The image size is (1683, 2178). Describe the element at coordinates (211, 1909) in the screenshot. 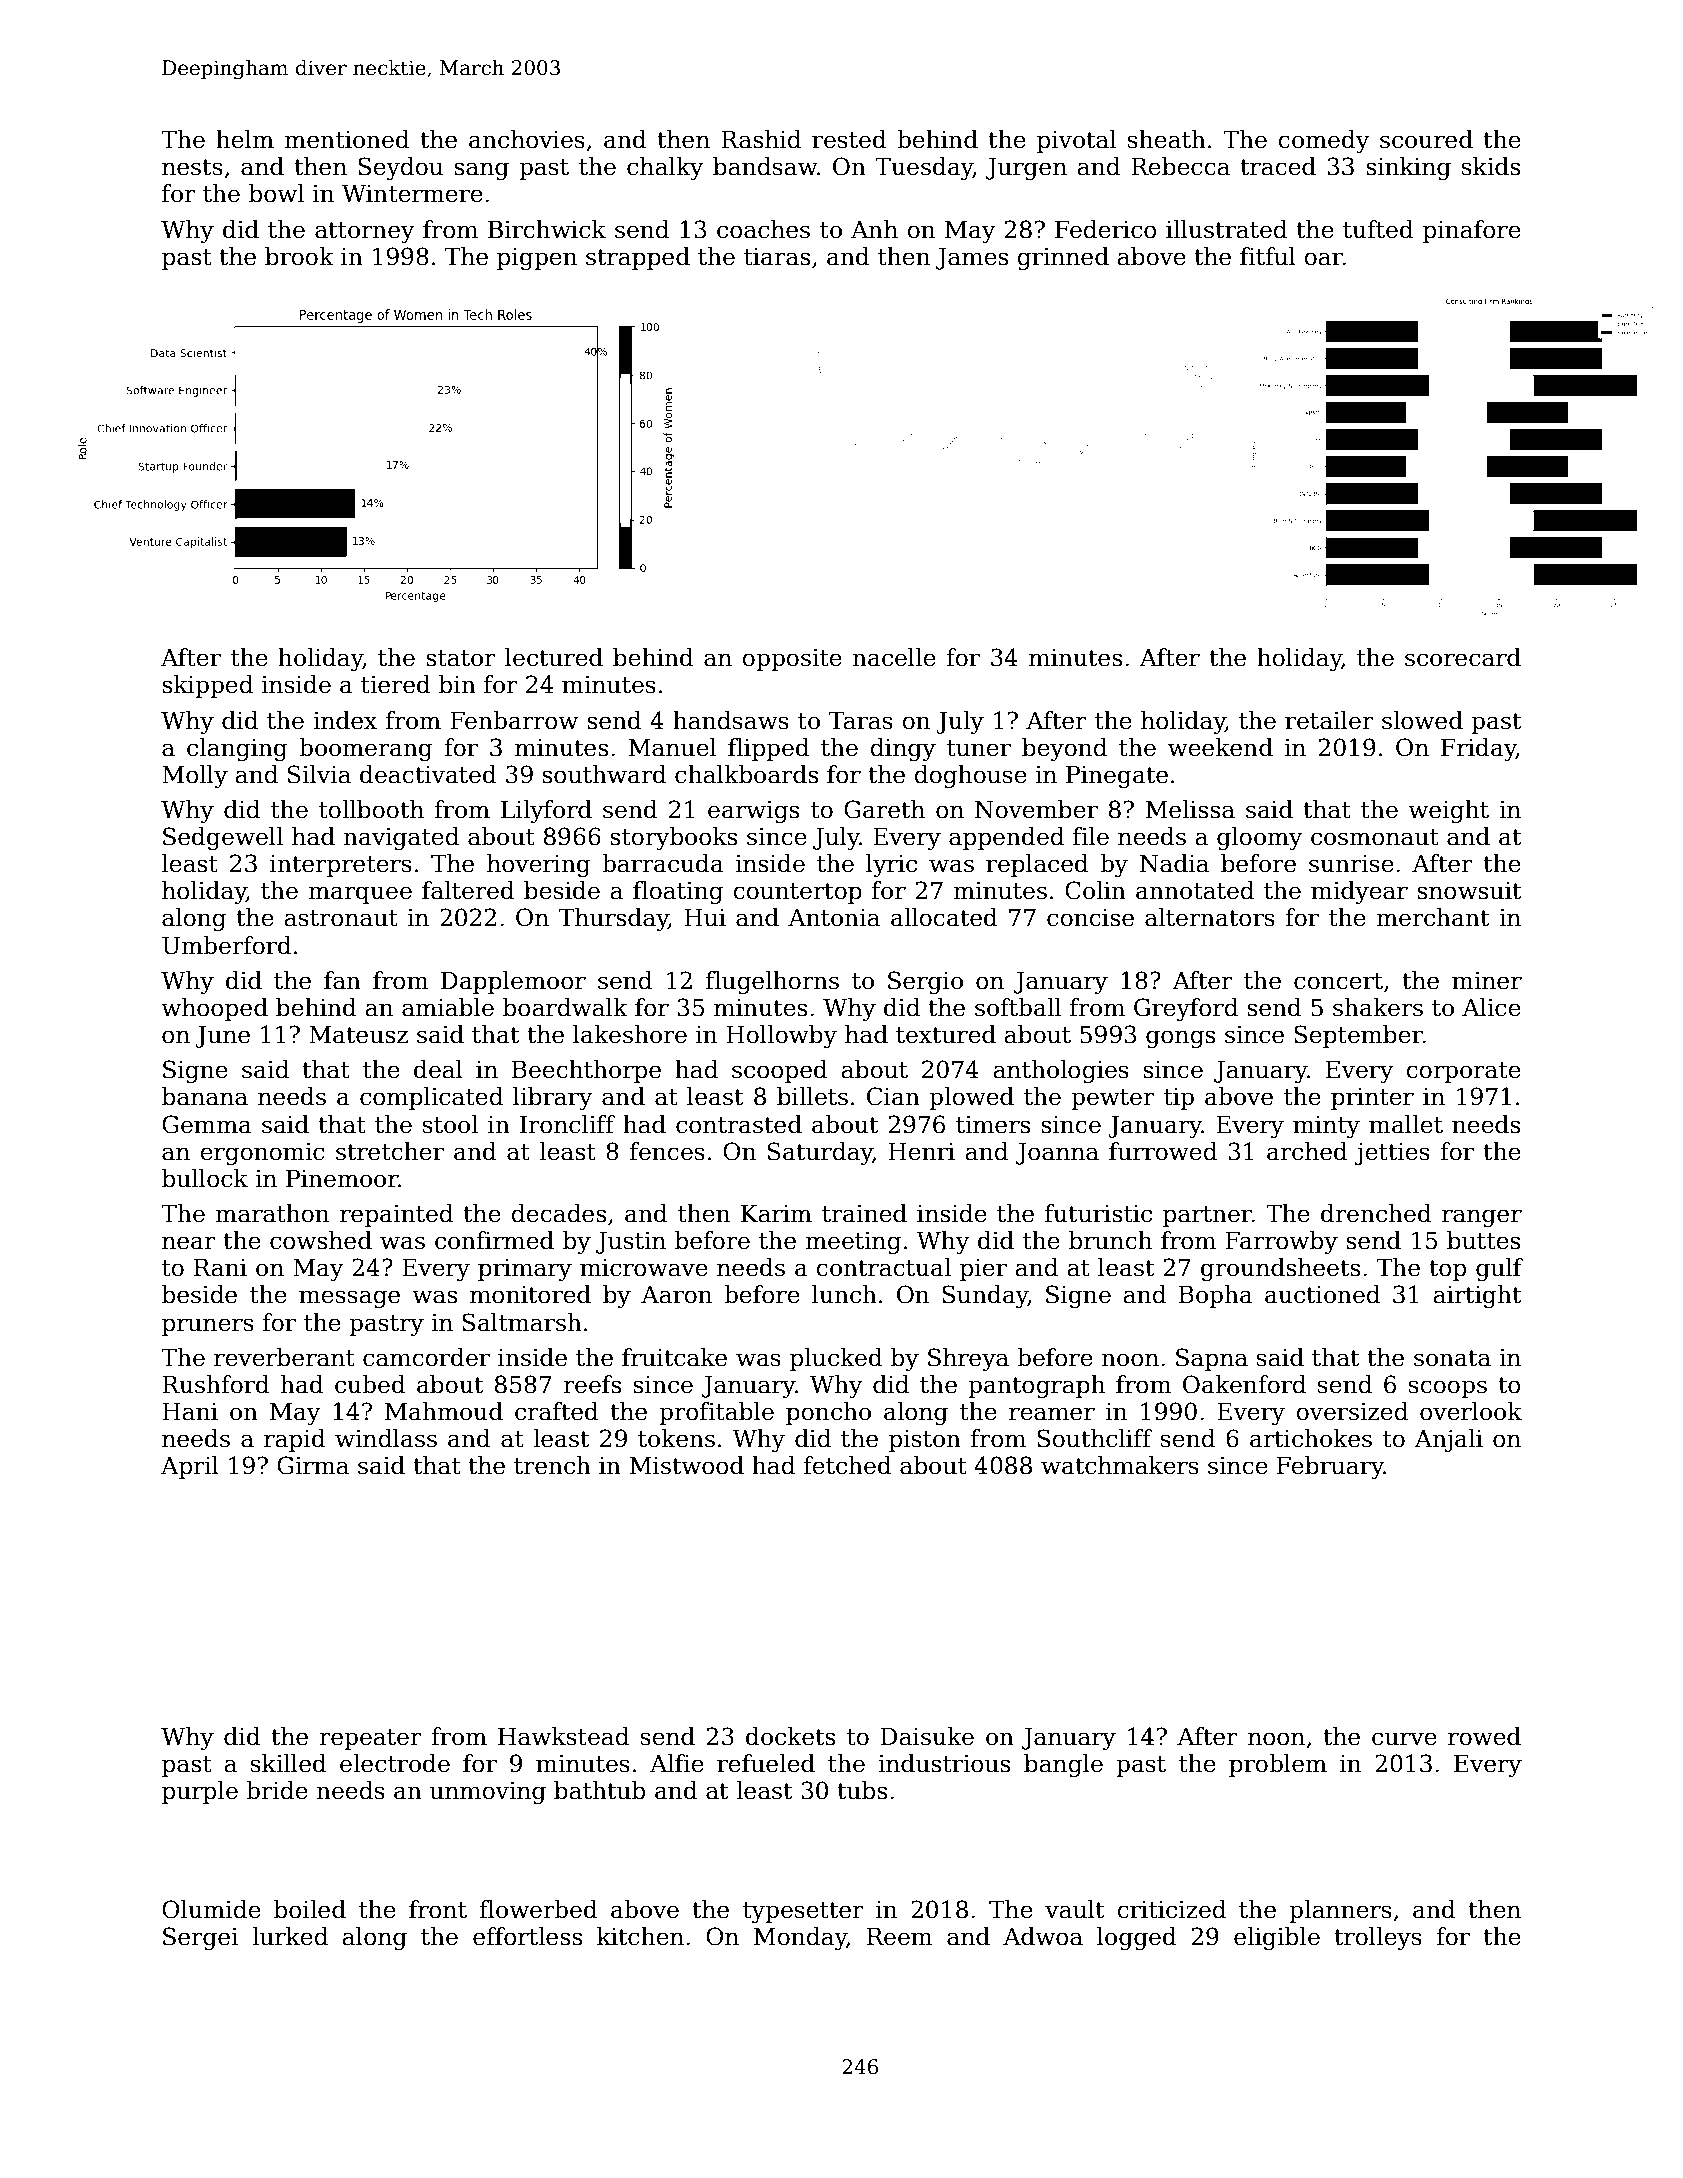

I see `Olumide` at that location.
